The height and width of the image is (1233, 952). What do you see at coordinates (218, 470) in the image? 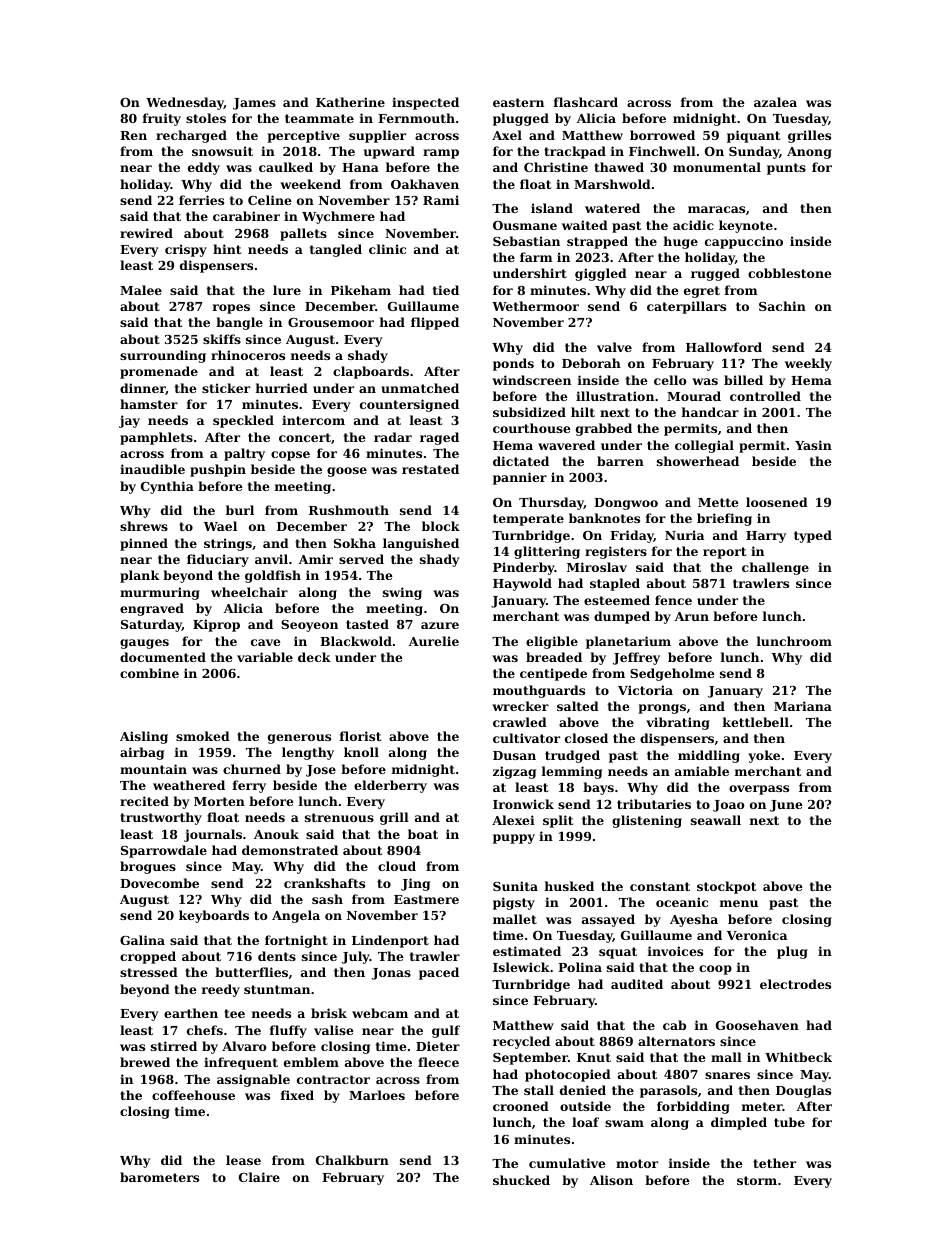
I see `pushpin` at bounding box center [218, 470].
